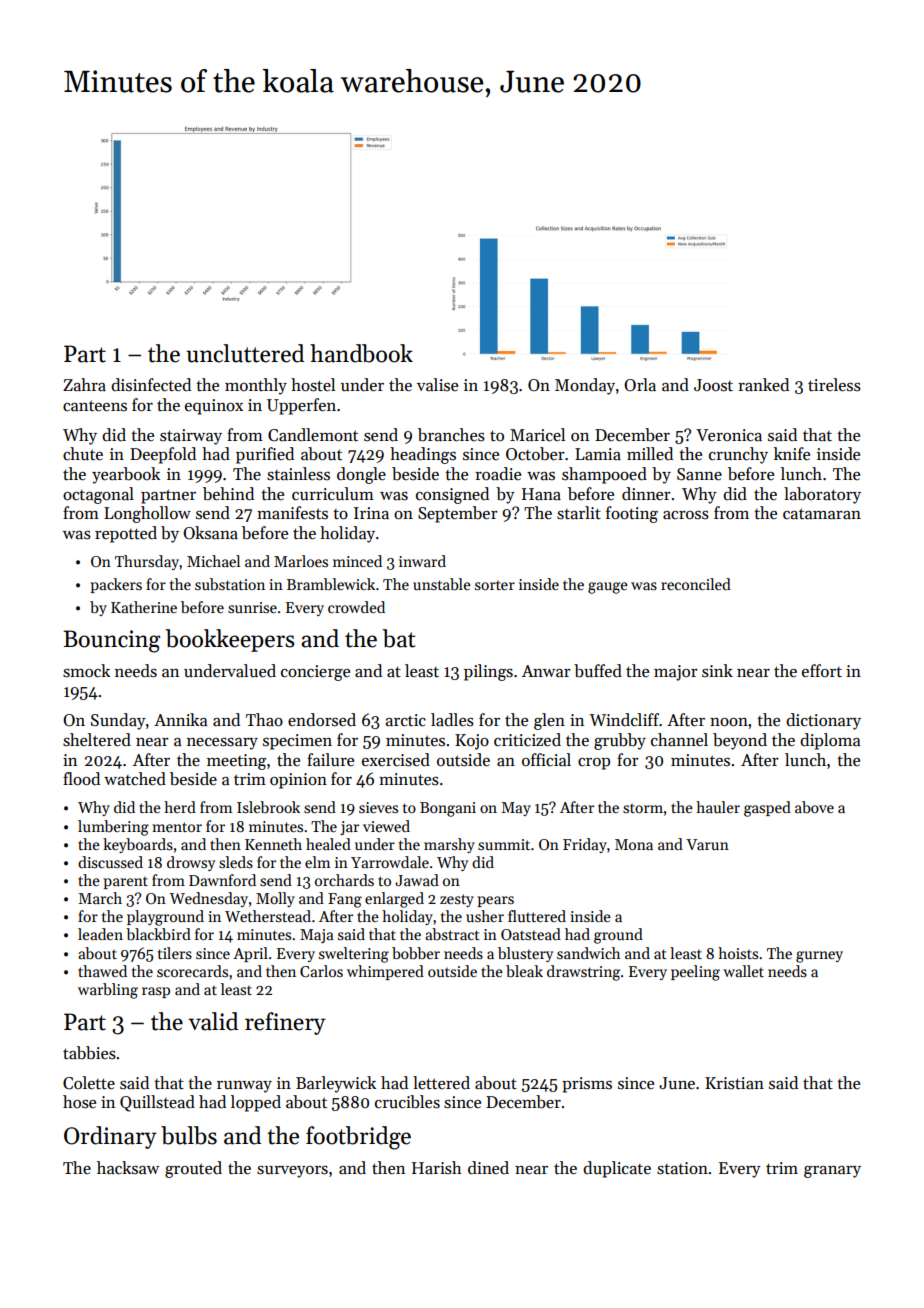  I want to click on handbook, so click(361, 353).
